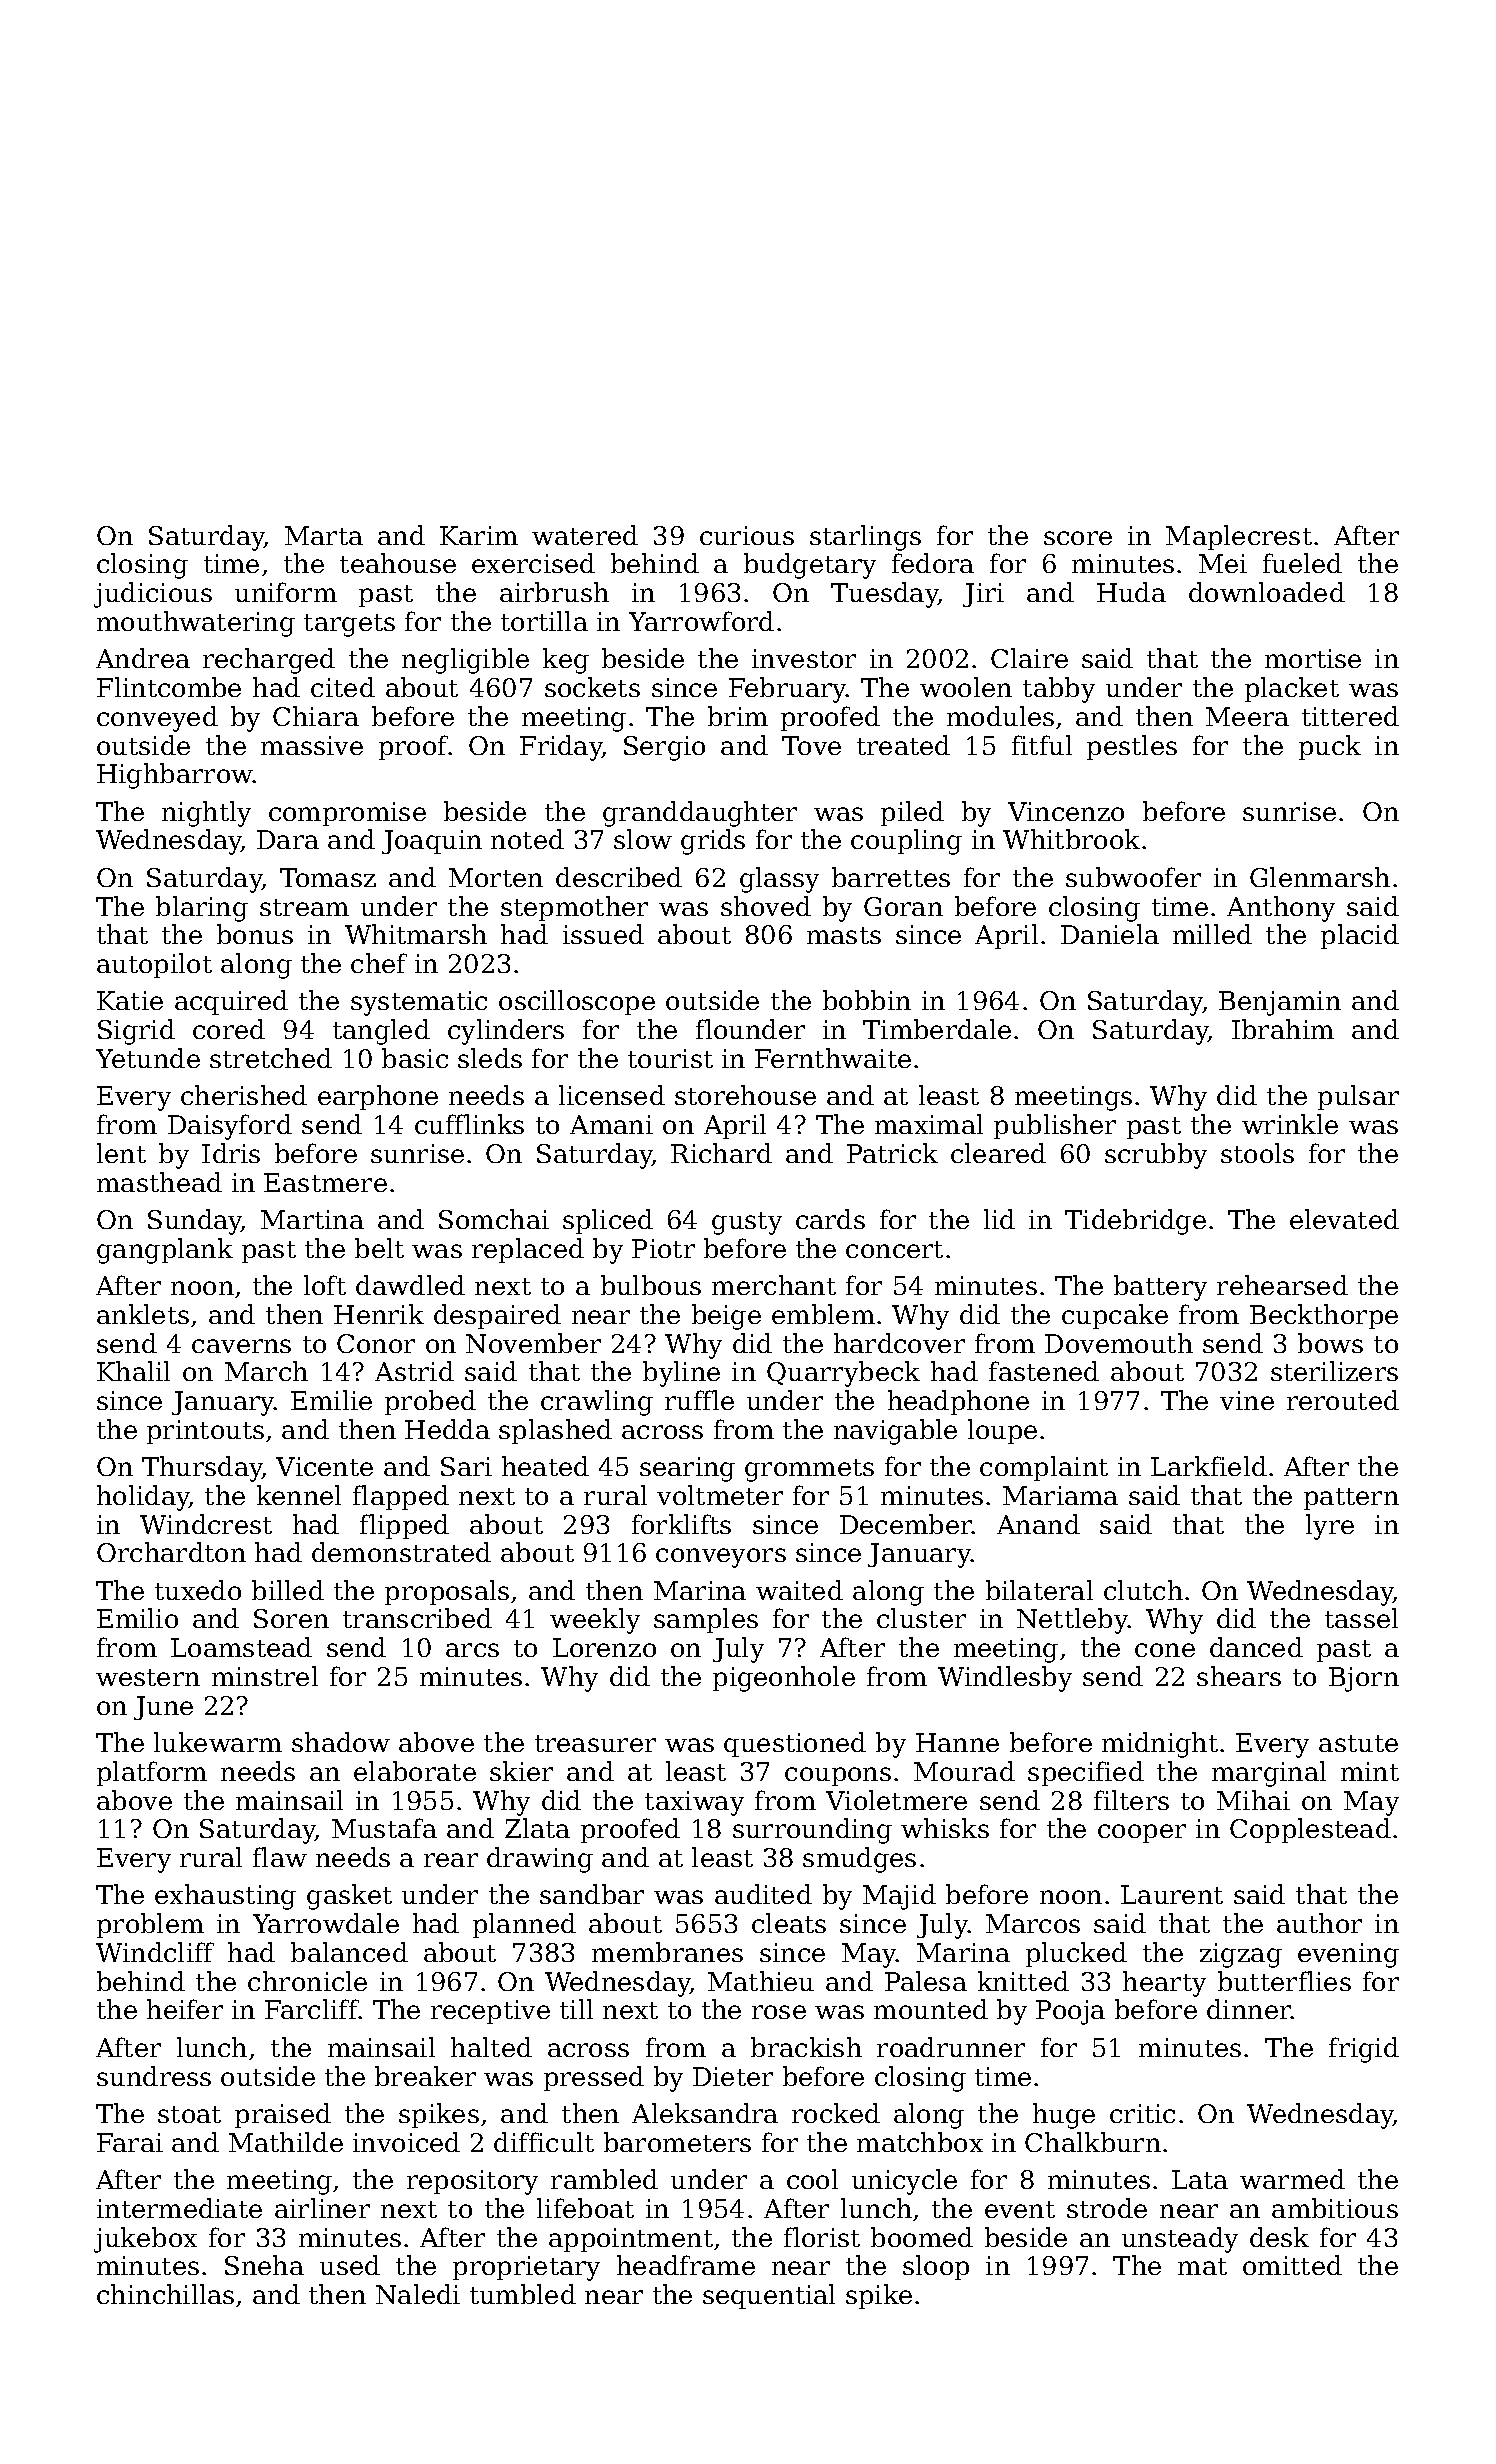  Describe the element at coordinates (179, 2208) in the screenshot. I see `intermediate` at that location.
